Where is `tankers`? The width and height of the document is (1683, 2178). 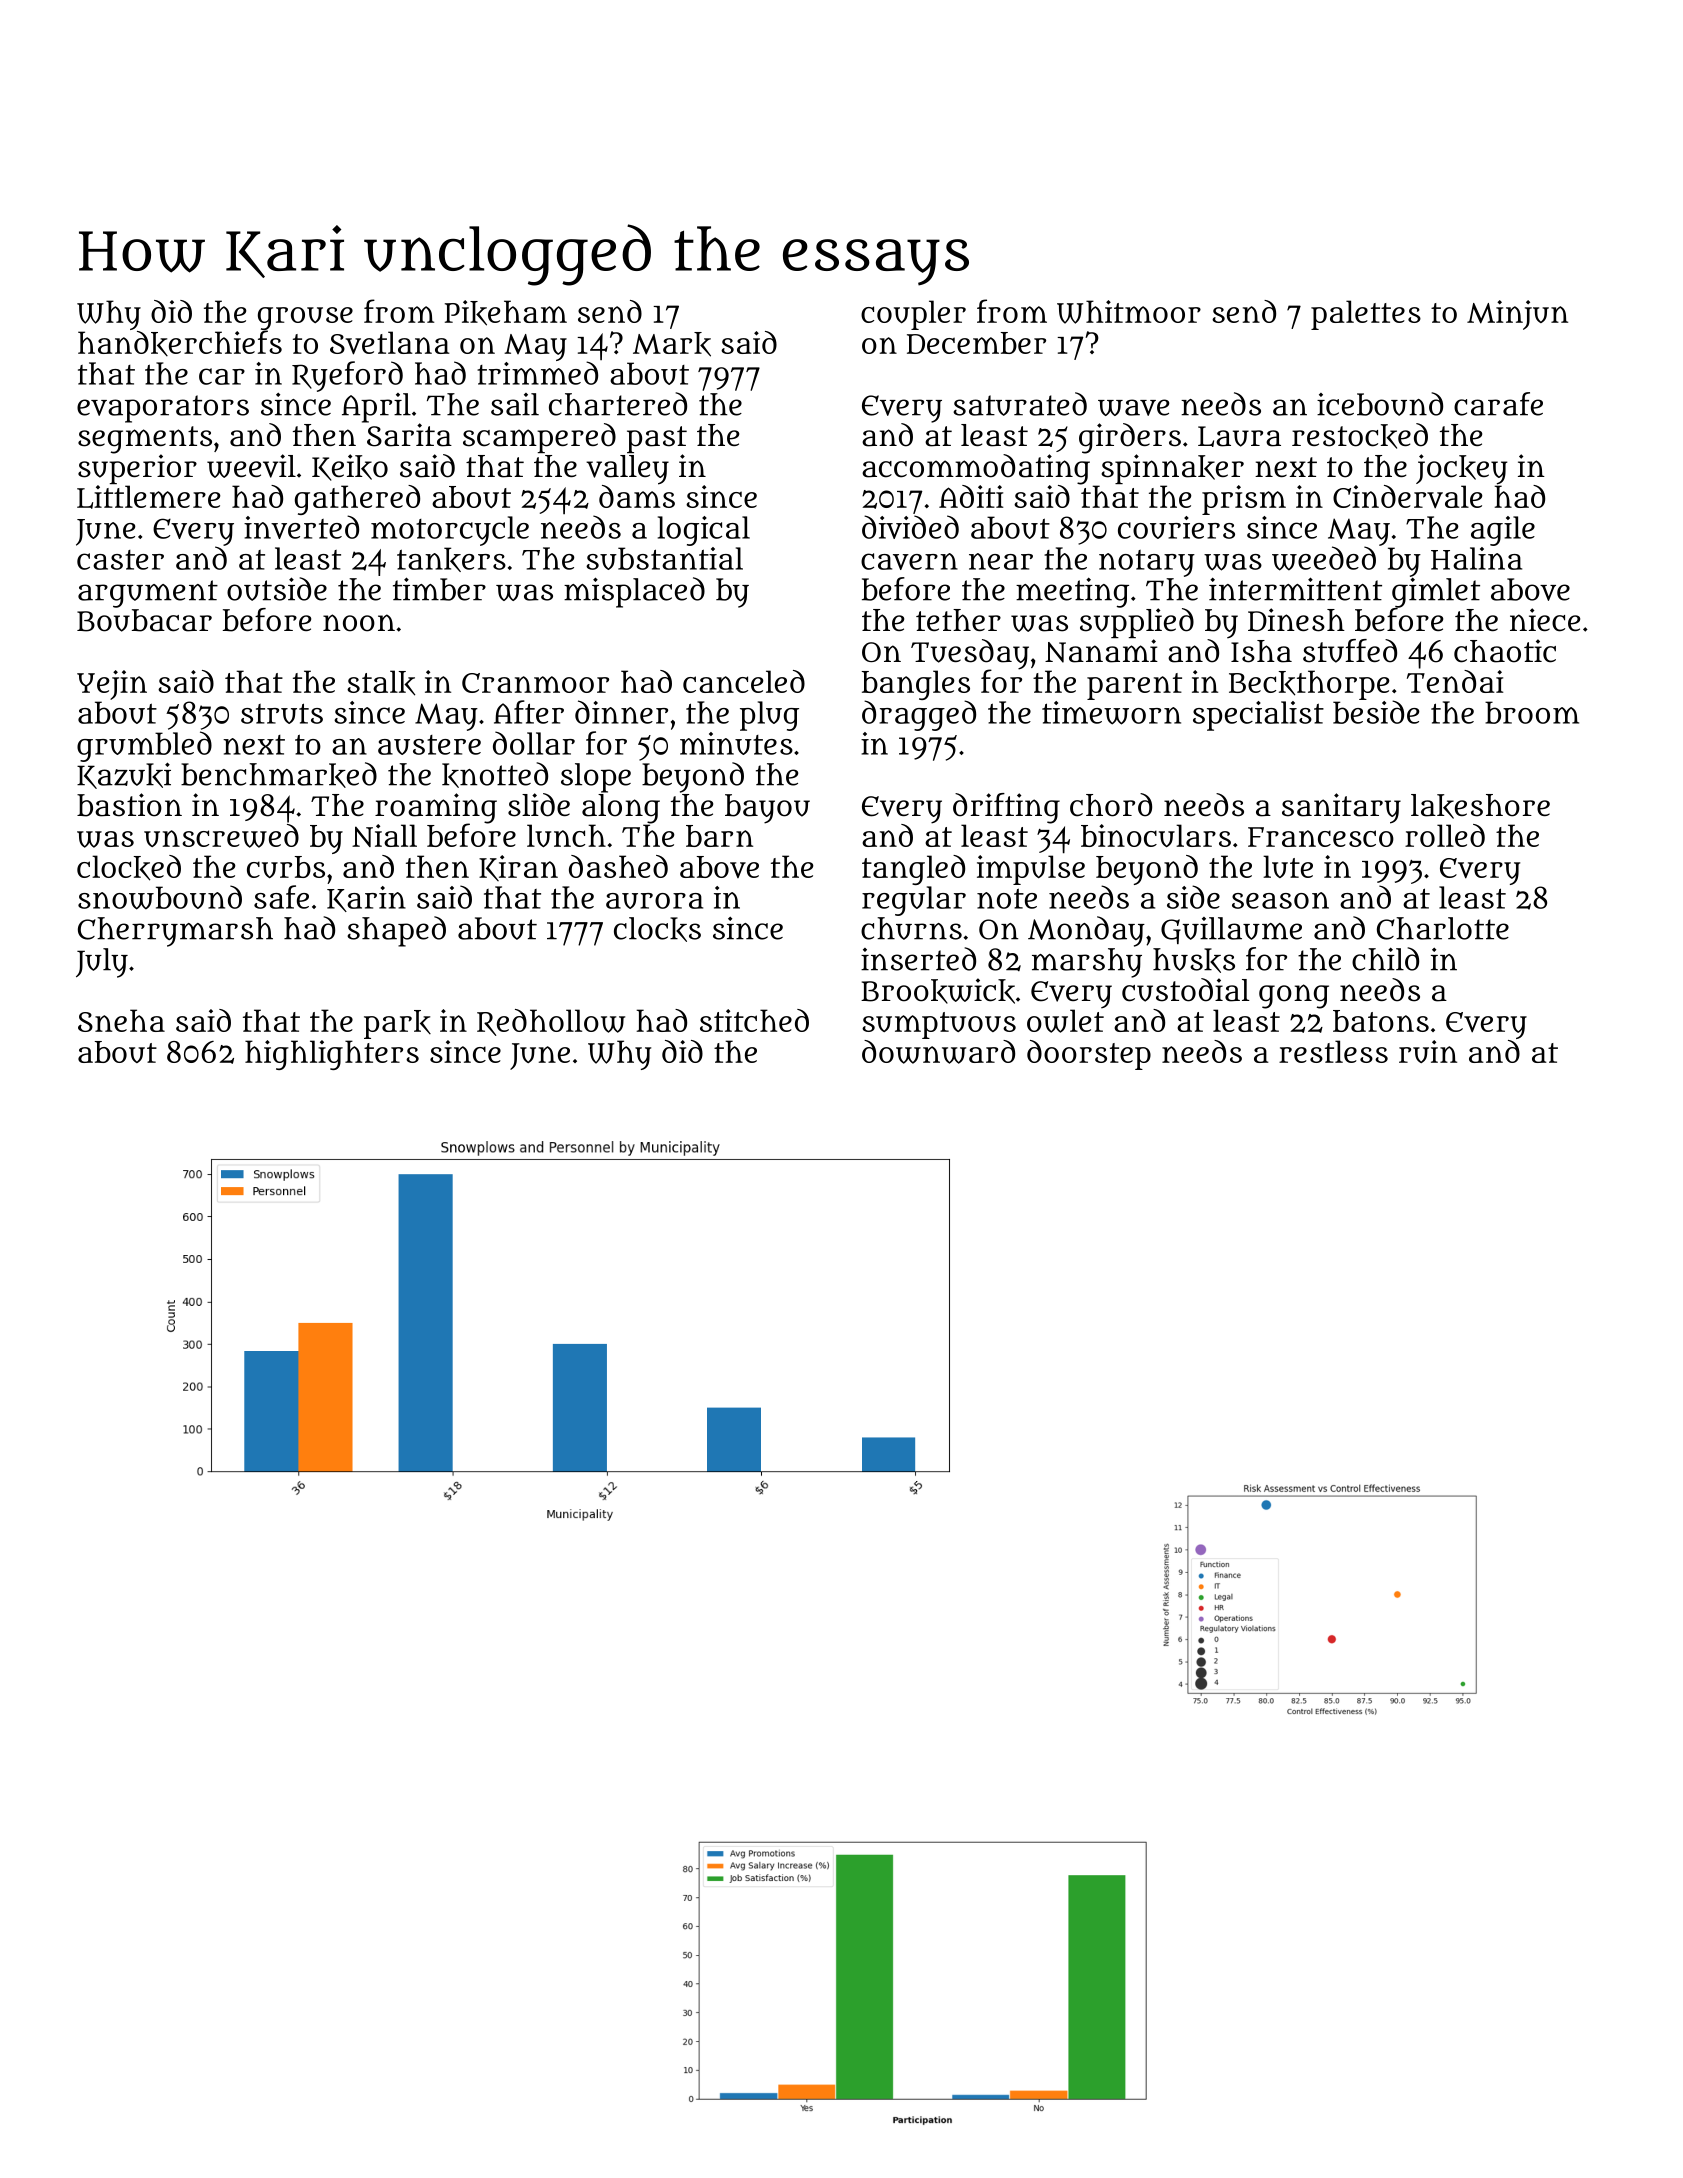 tankers is located at coordinates (451, 559).
